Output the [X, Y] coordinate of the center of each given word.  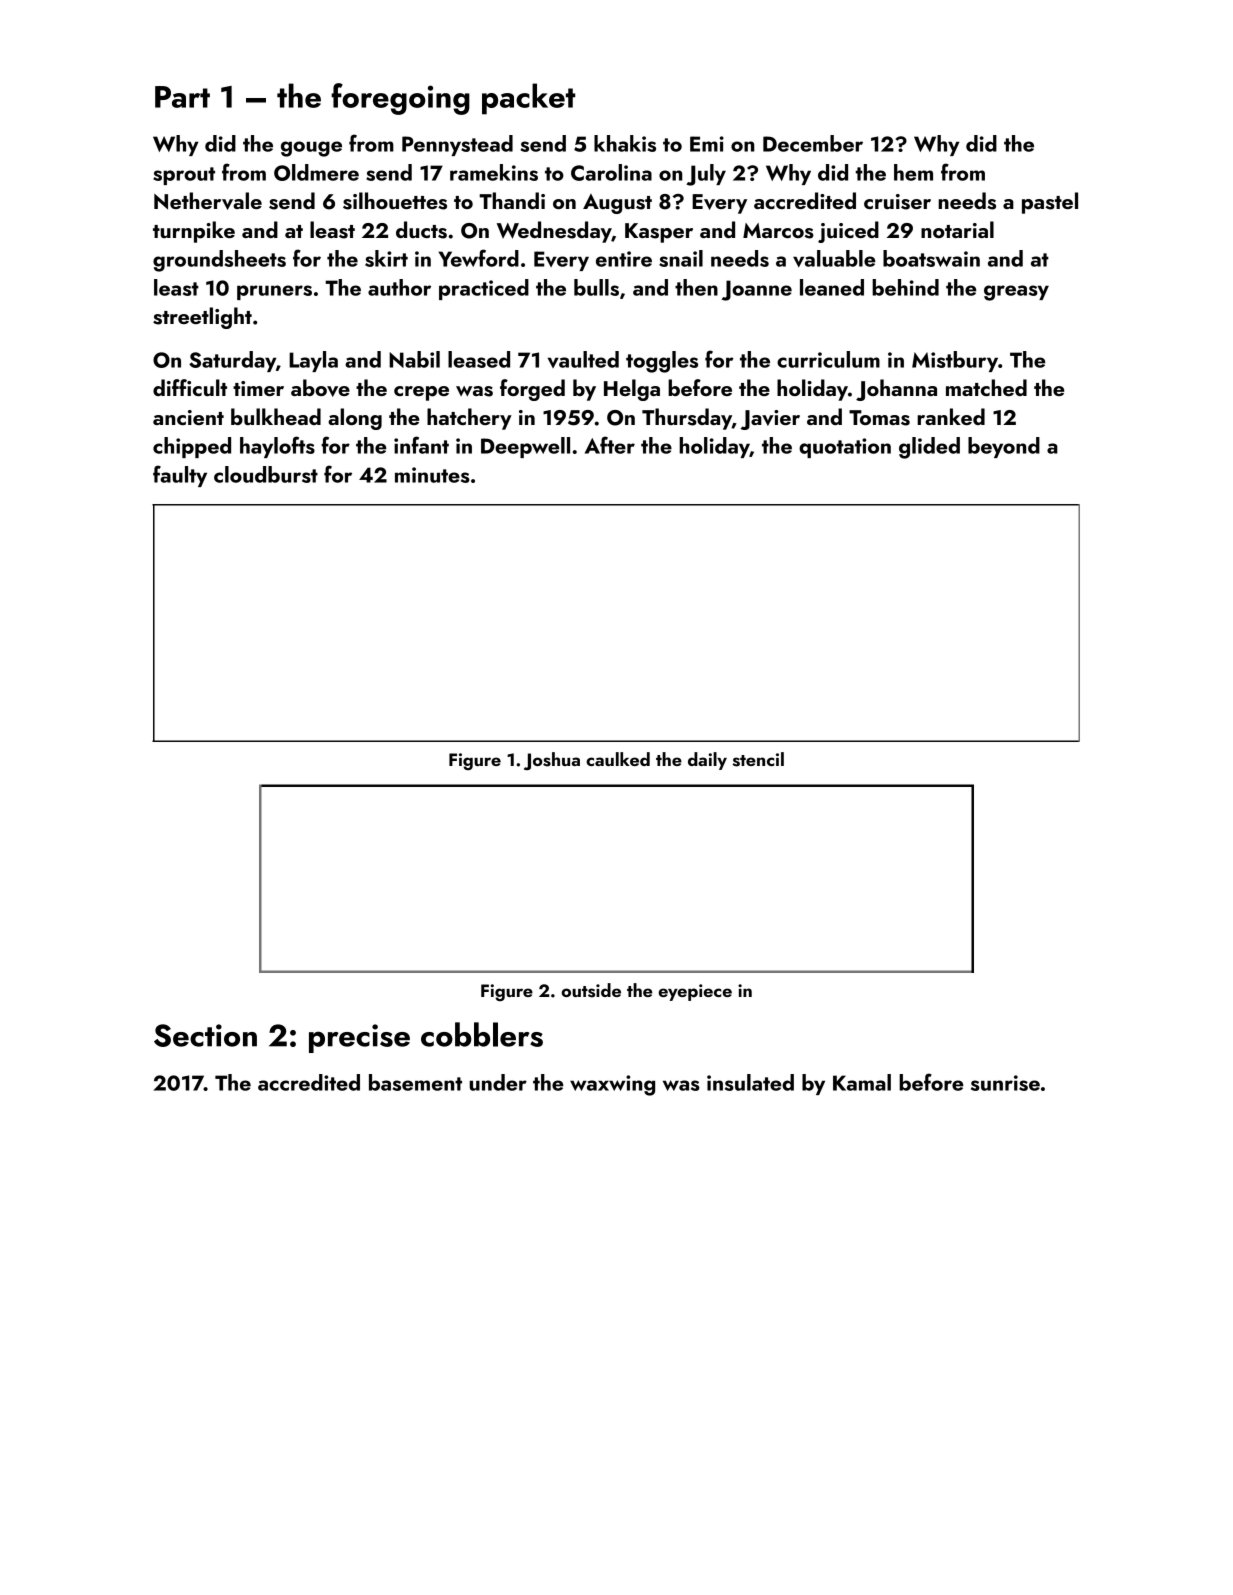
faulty [180, 476]
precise [359, 1038]
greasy [1016, 293]
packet [528, 99]
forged [532, 390]
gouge [311, 149]
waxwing [612, 1085]
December [813, 143]
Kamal [862, 1082]
